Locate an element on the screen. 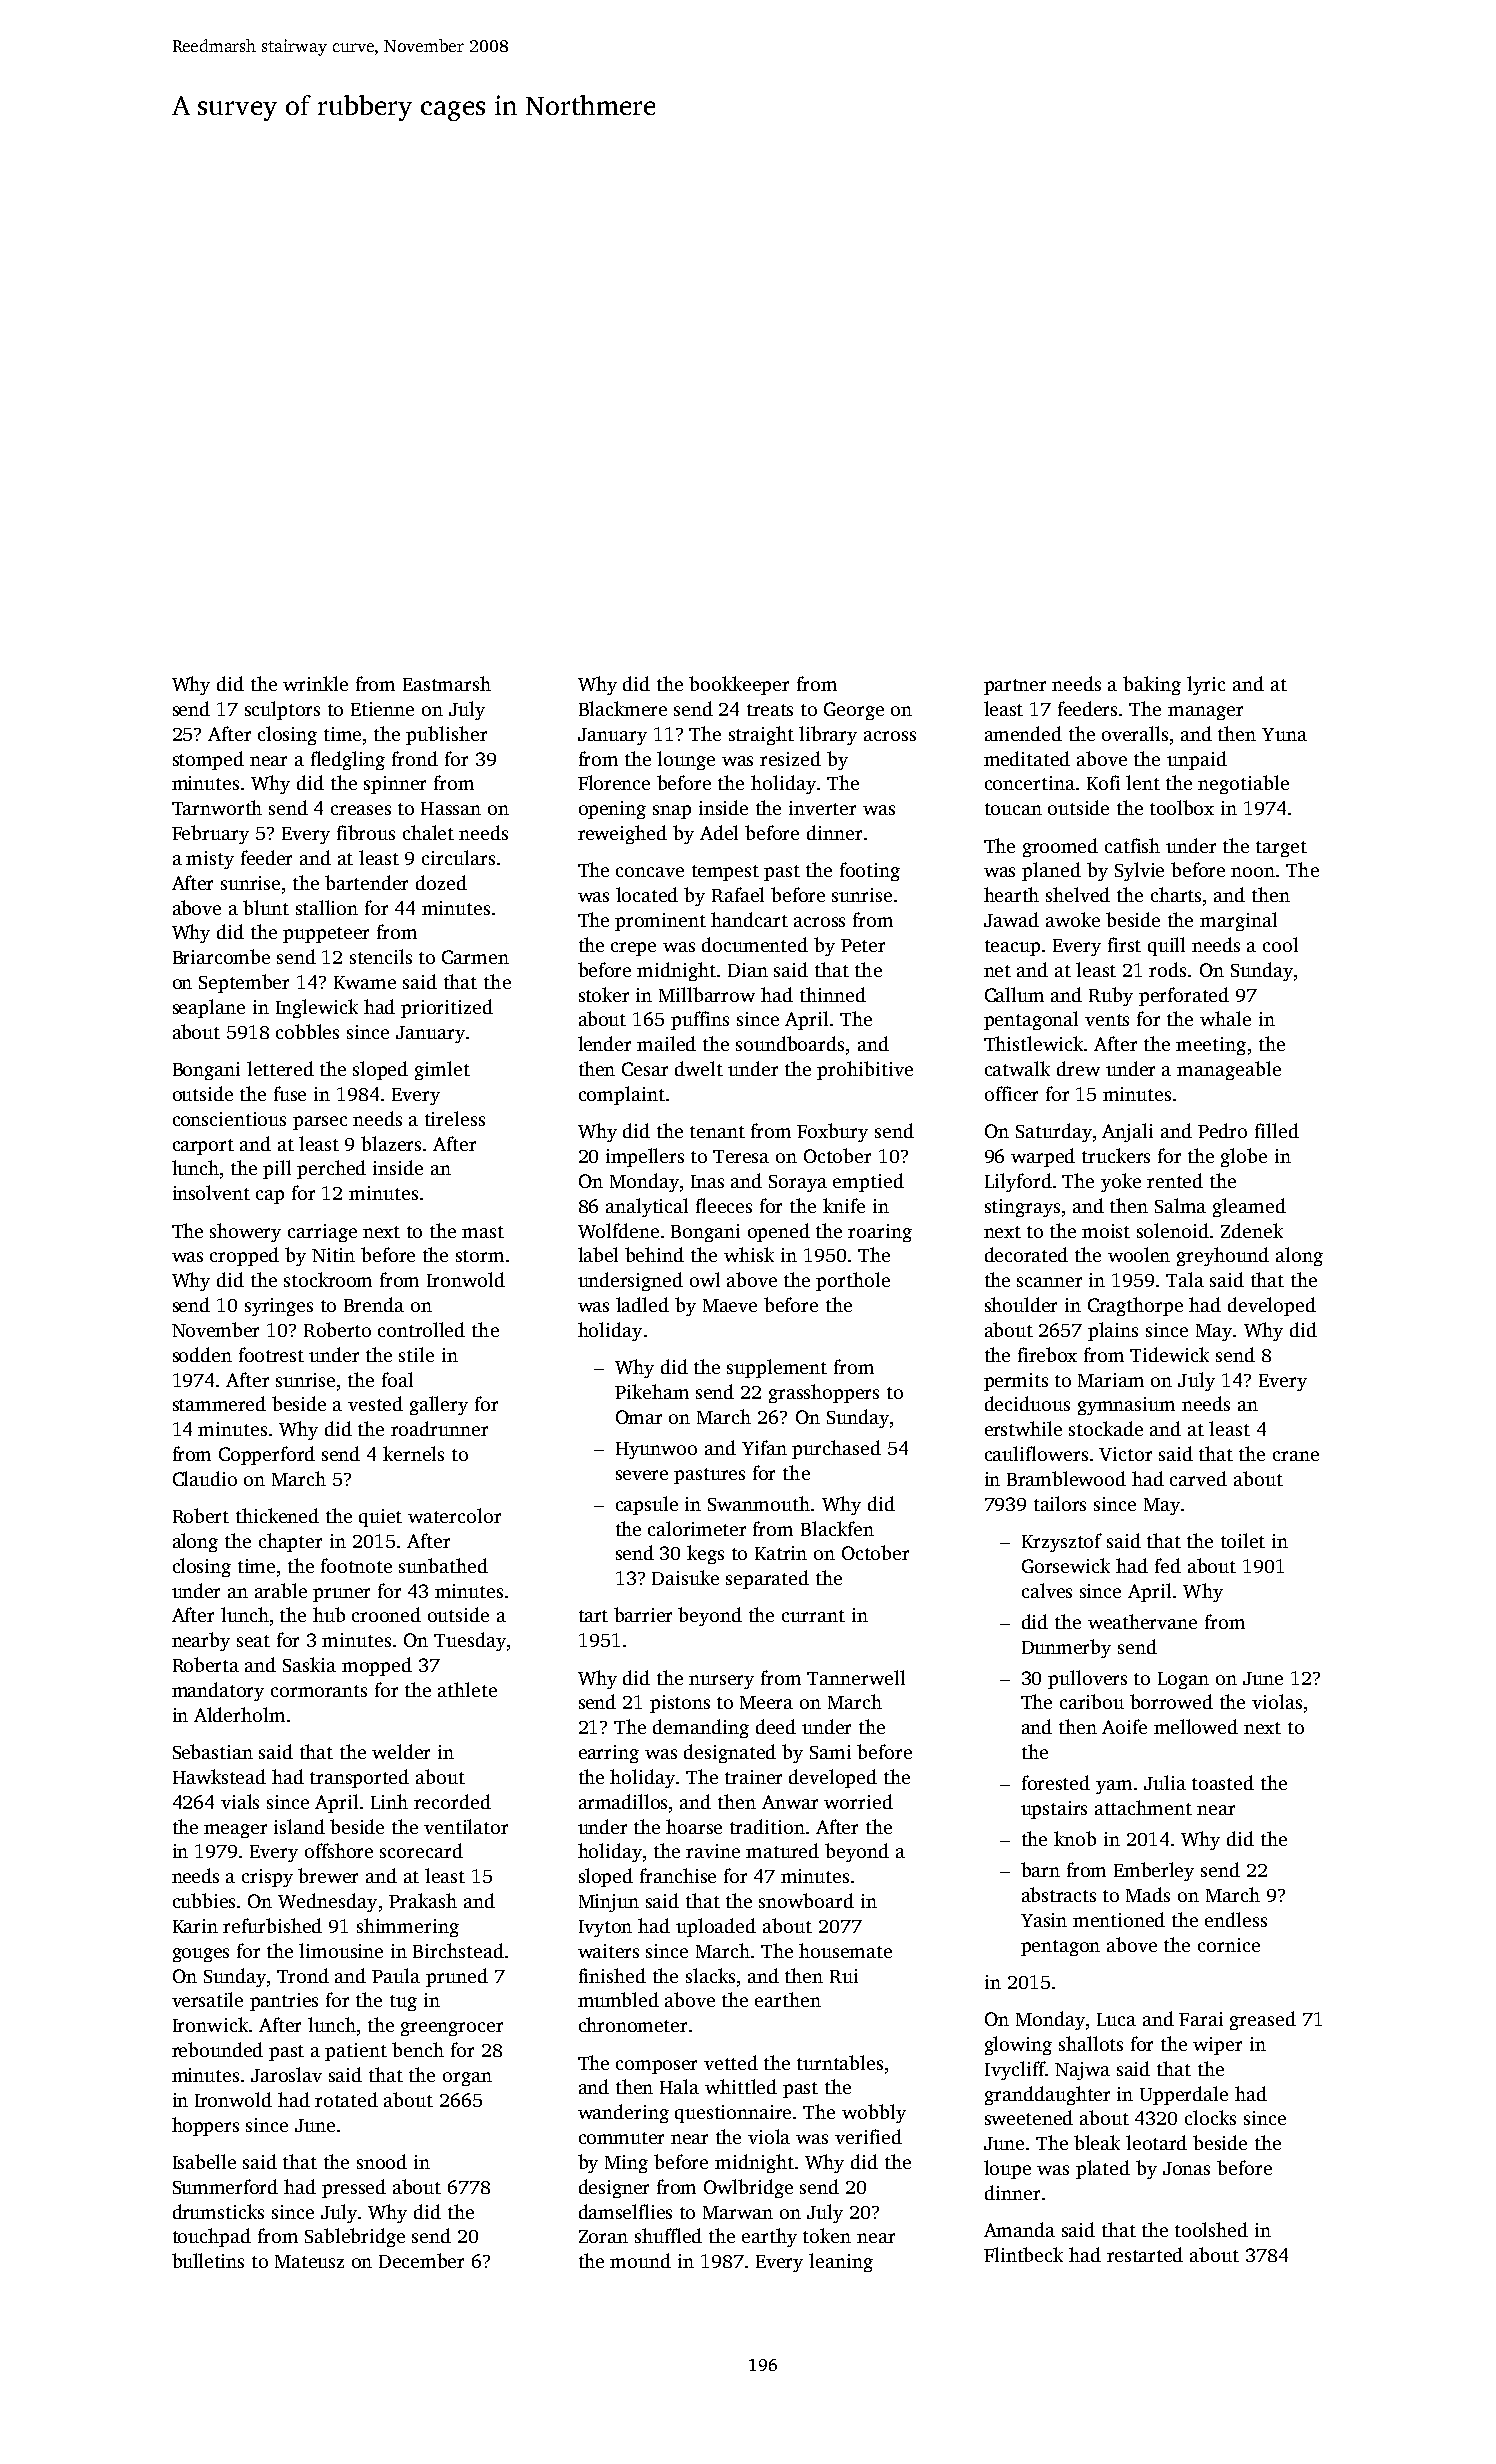 This screenshot has width=1496, height=2464. trainer is located at coordinates (753, 1777).
